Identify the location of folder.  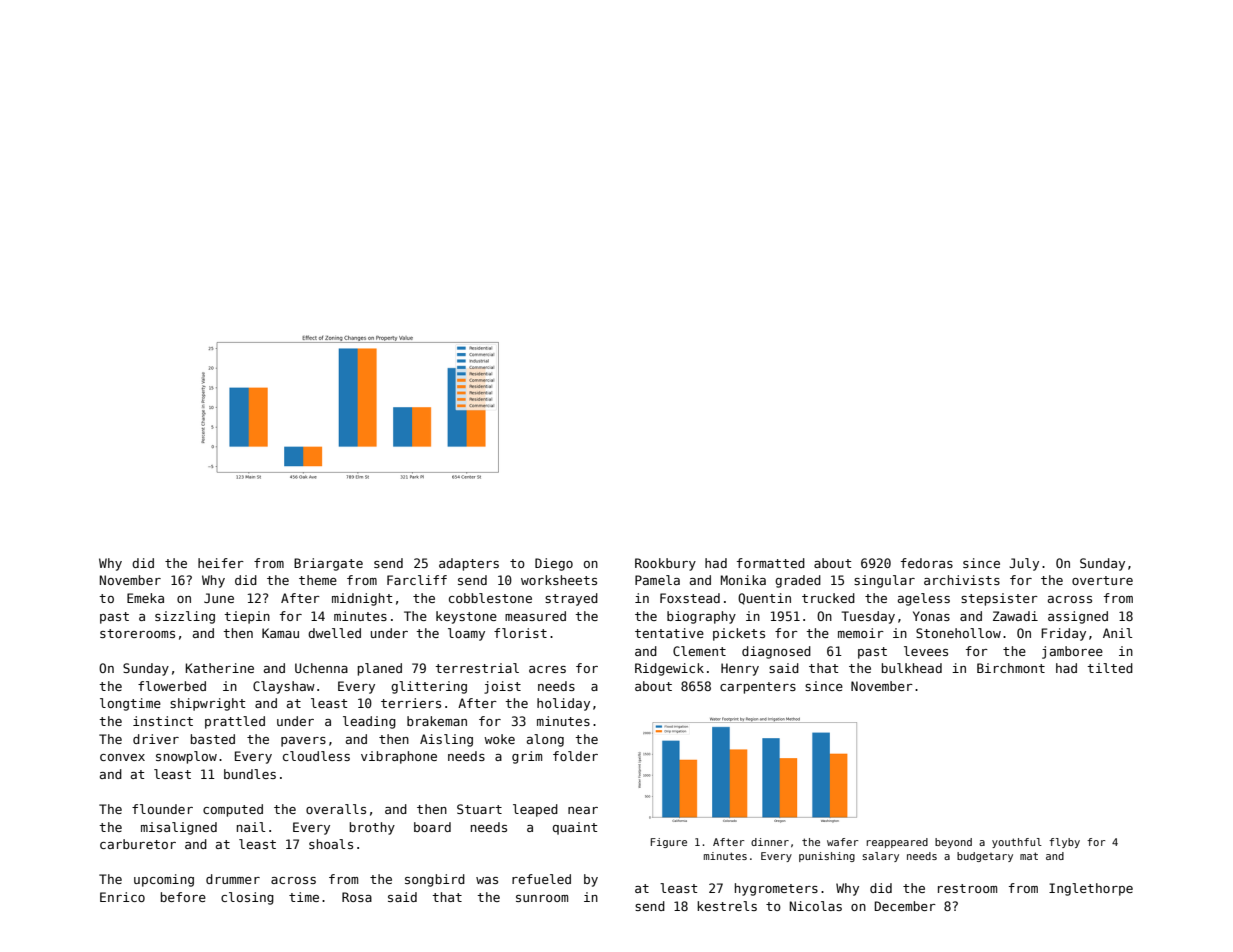
(575, 756).
